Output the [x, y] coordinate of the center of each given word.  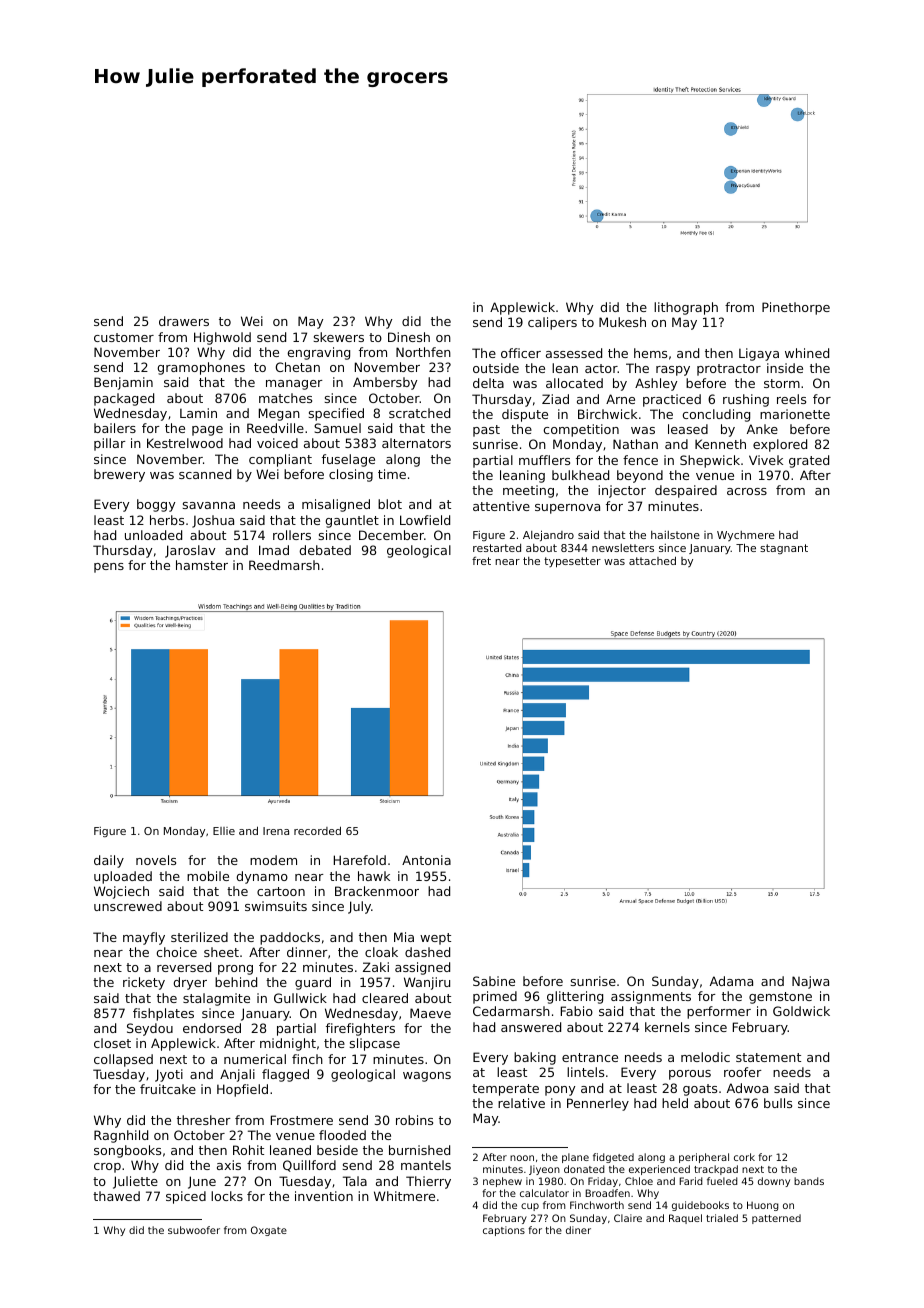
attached [652, 560]
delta [488, 383]
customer [124, 337]
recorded [317, 830]
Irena [276, 831]
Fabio [577, 1011]
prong [235, 970]
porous [690, 1075]
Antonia [426, 860]
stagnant [784, 549]
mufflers [544, 460]
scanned [205, 474]
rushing [746, 400]
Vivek [766, 460]
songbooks [127, 1151]
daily [109, 861]
